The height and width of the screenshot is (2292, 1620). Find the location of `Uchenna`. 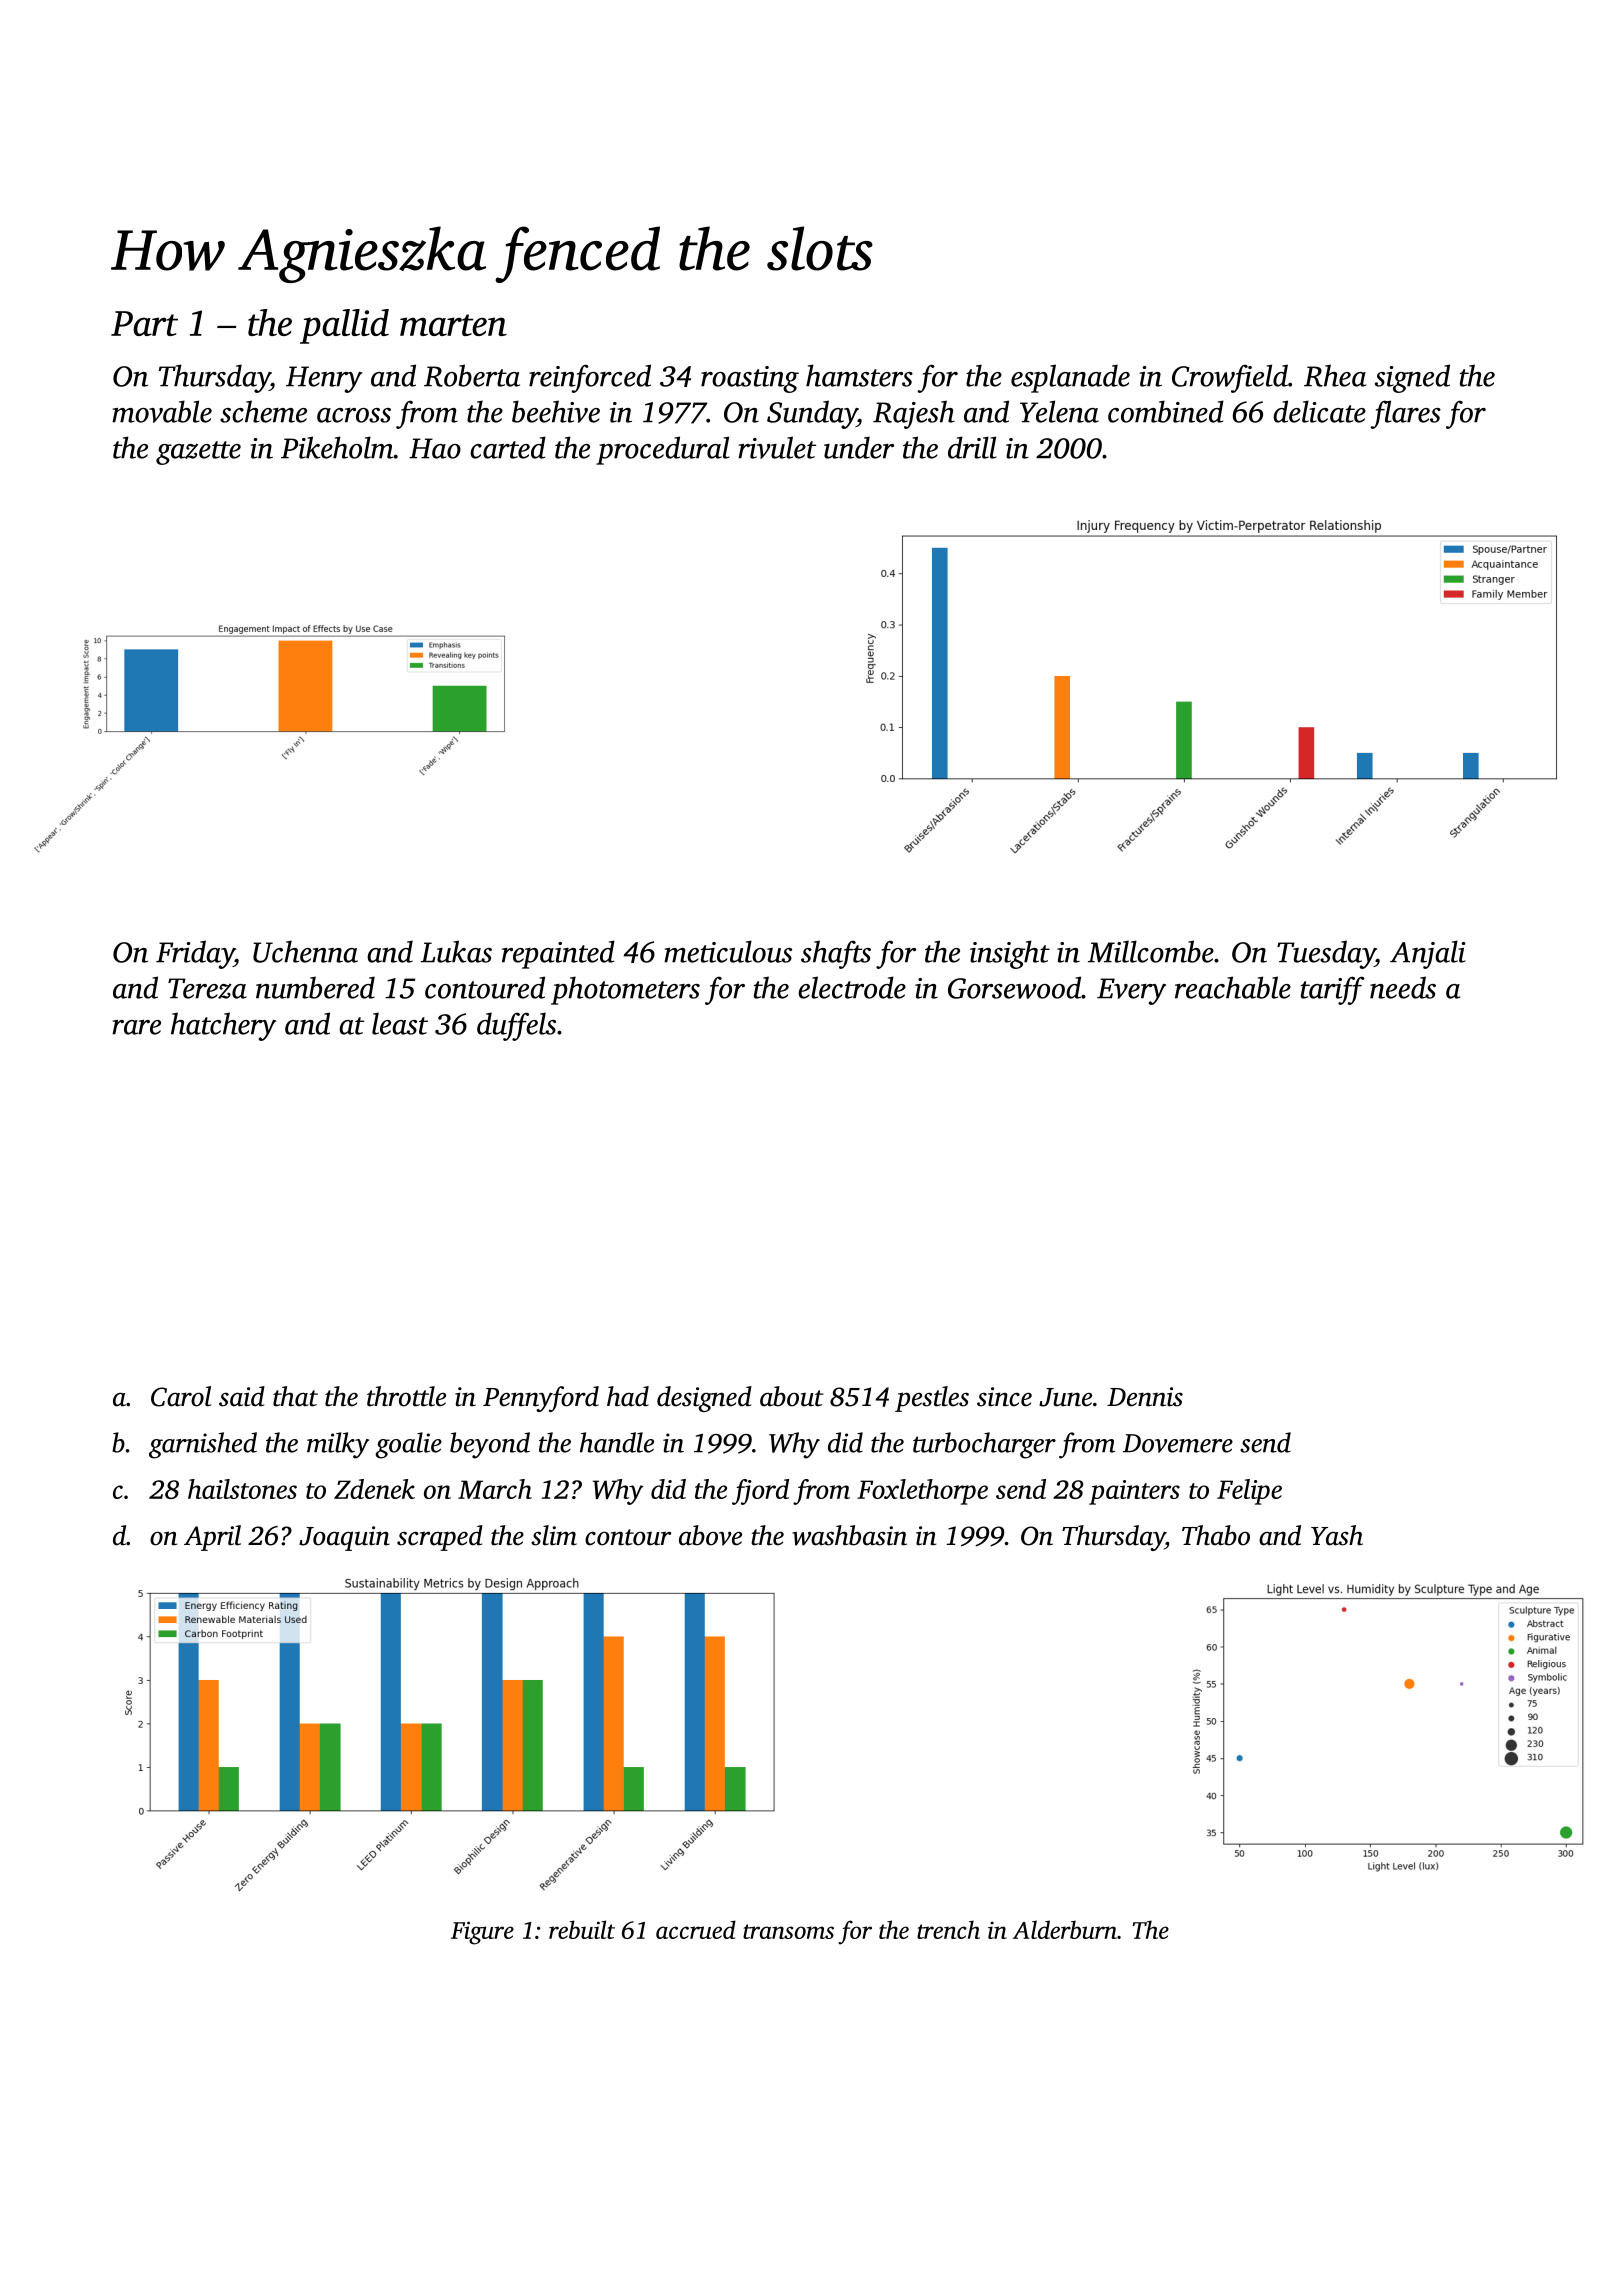

Uchenna is located at coordinates (305, 951).
